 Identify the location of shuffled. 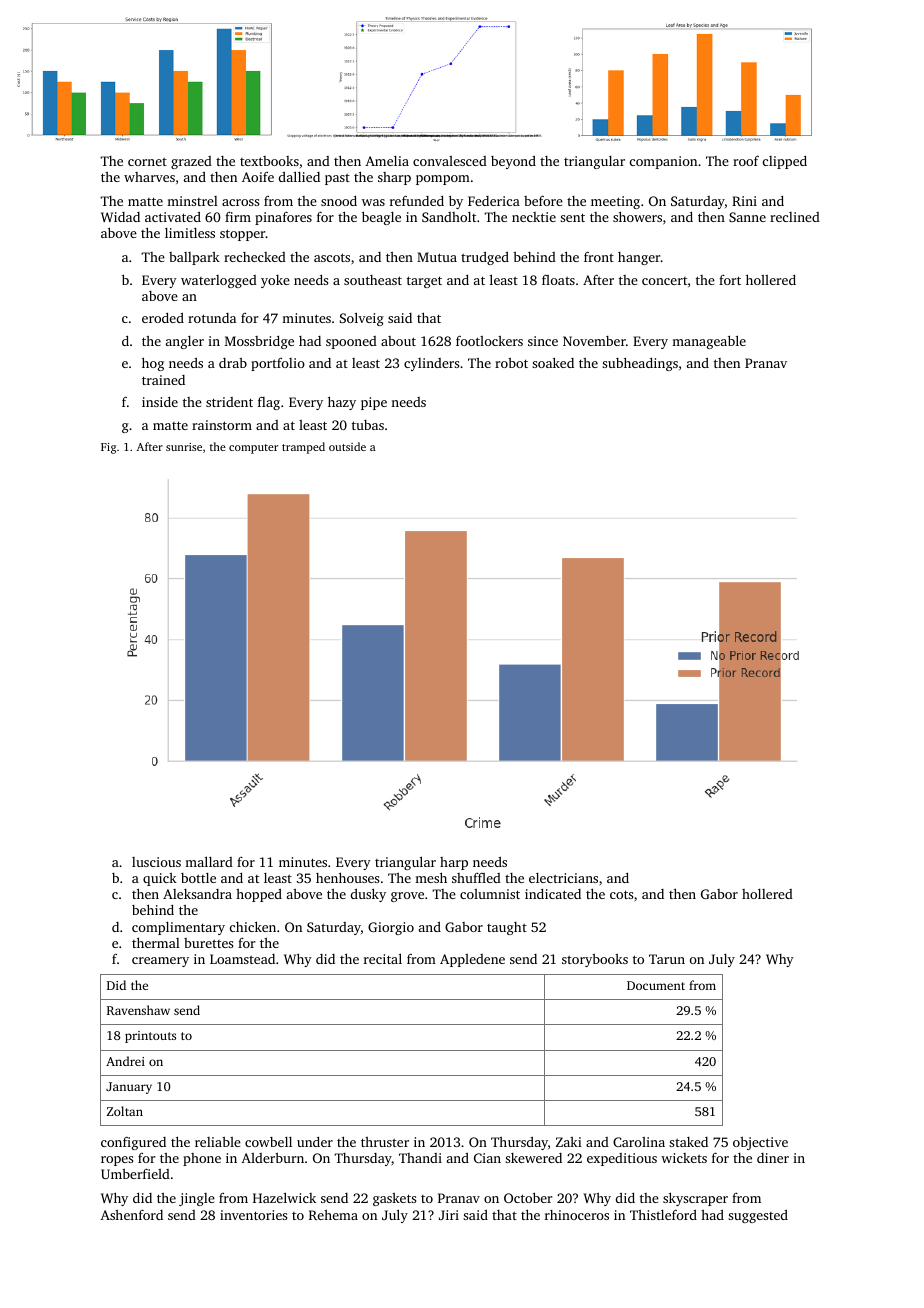
(476, 877).
